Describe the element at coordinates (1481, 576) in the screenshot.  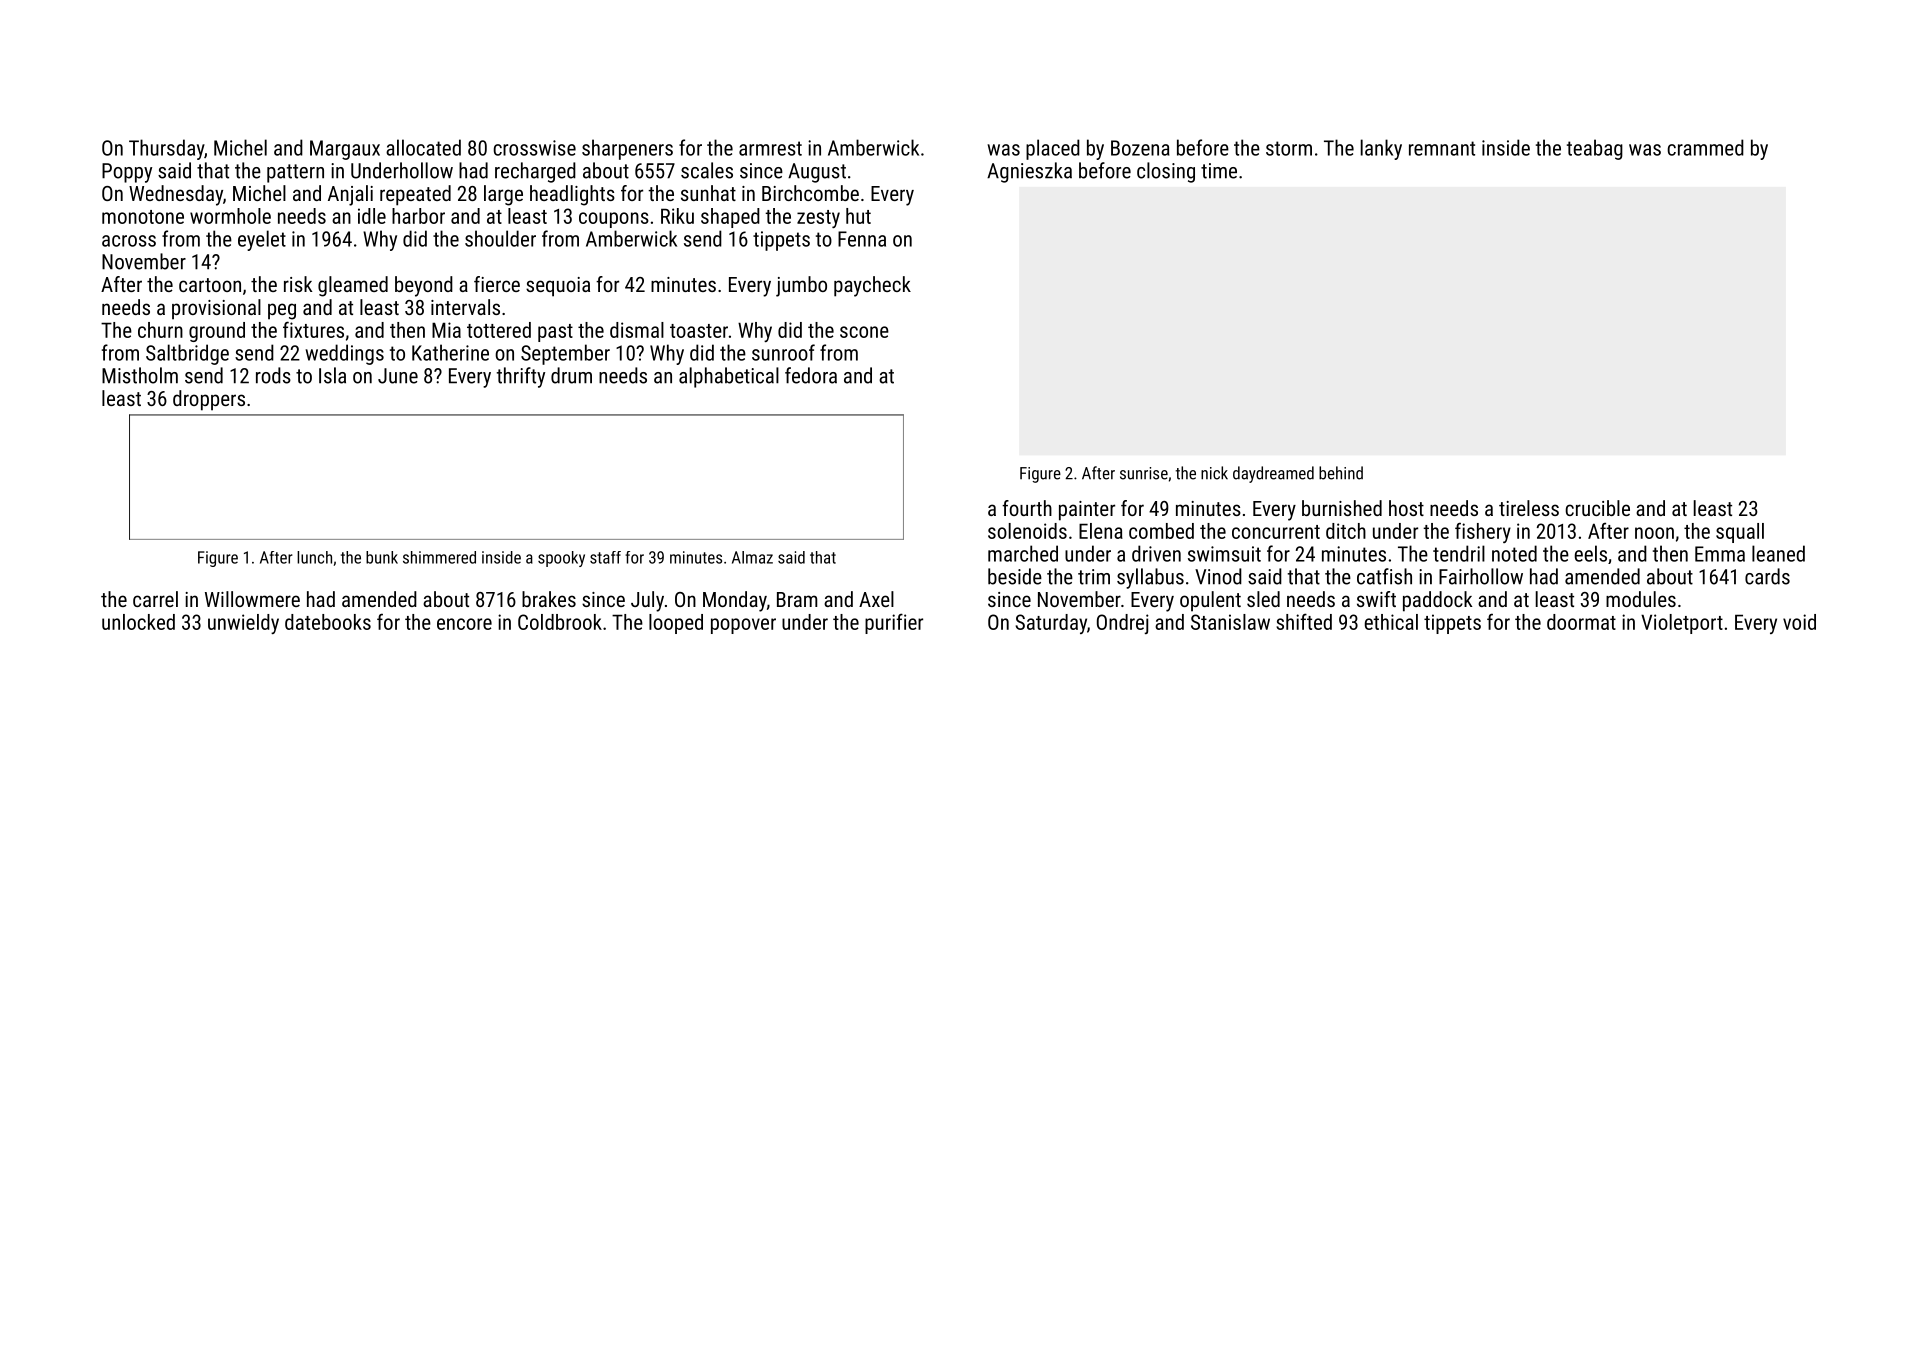
I see `Fairhollow` at that location.
